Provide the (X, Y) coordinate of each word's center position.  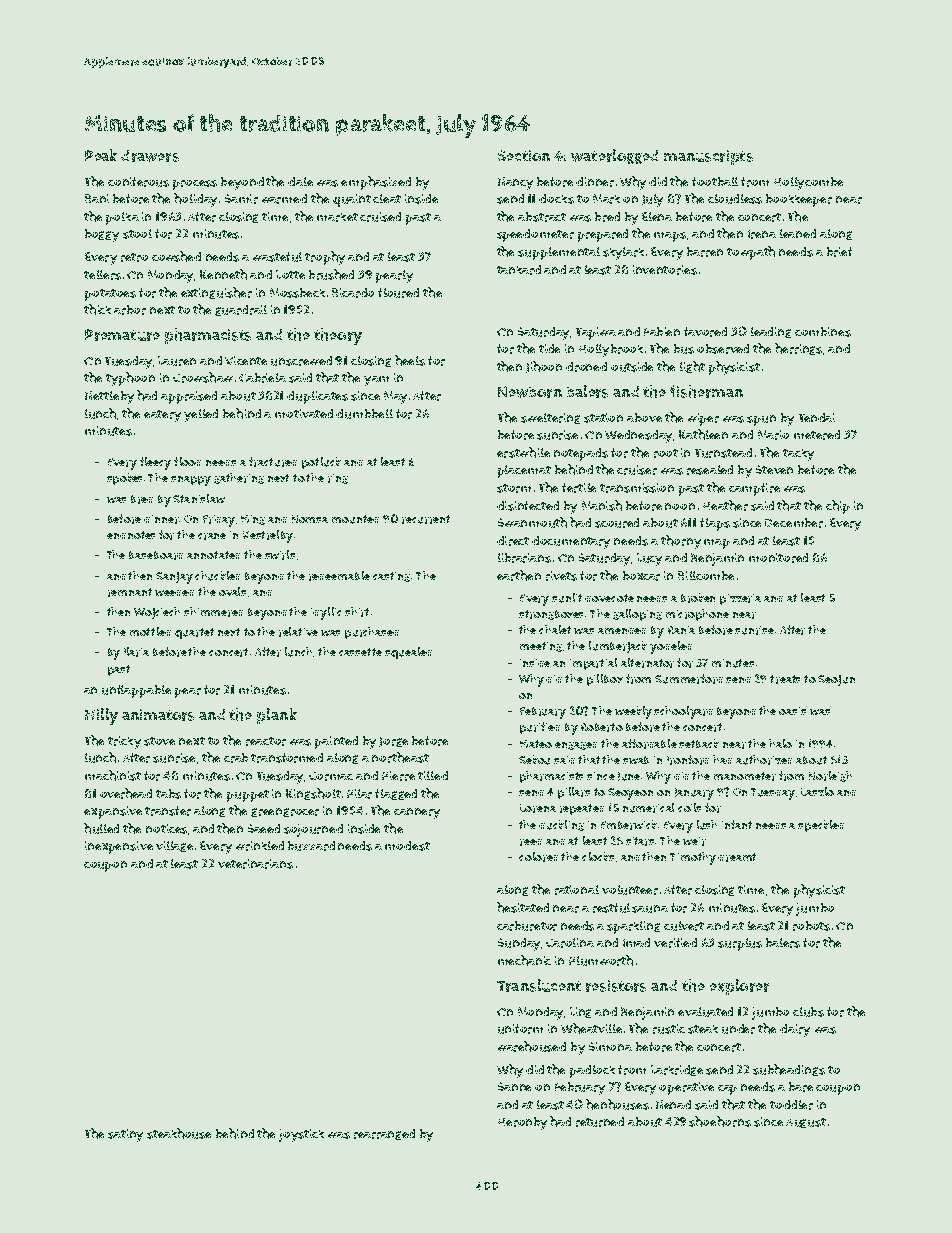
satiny (125, 1135)
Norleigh (830, 776)
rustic (669, 1029)
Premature (122, 335)
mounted (355, 519)
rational (577, 890)
